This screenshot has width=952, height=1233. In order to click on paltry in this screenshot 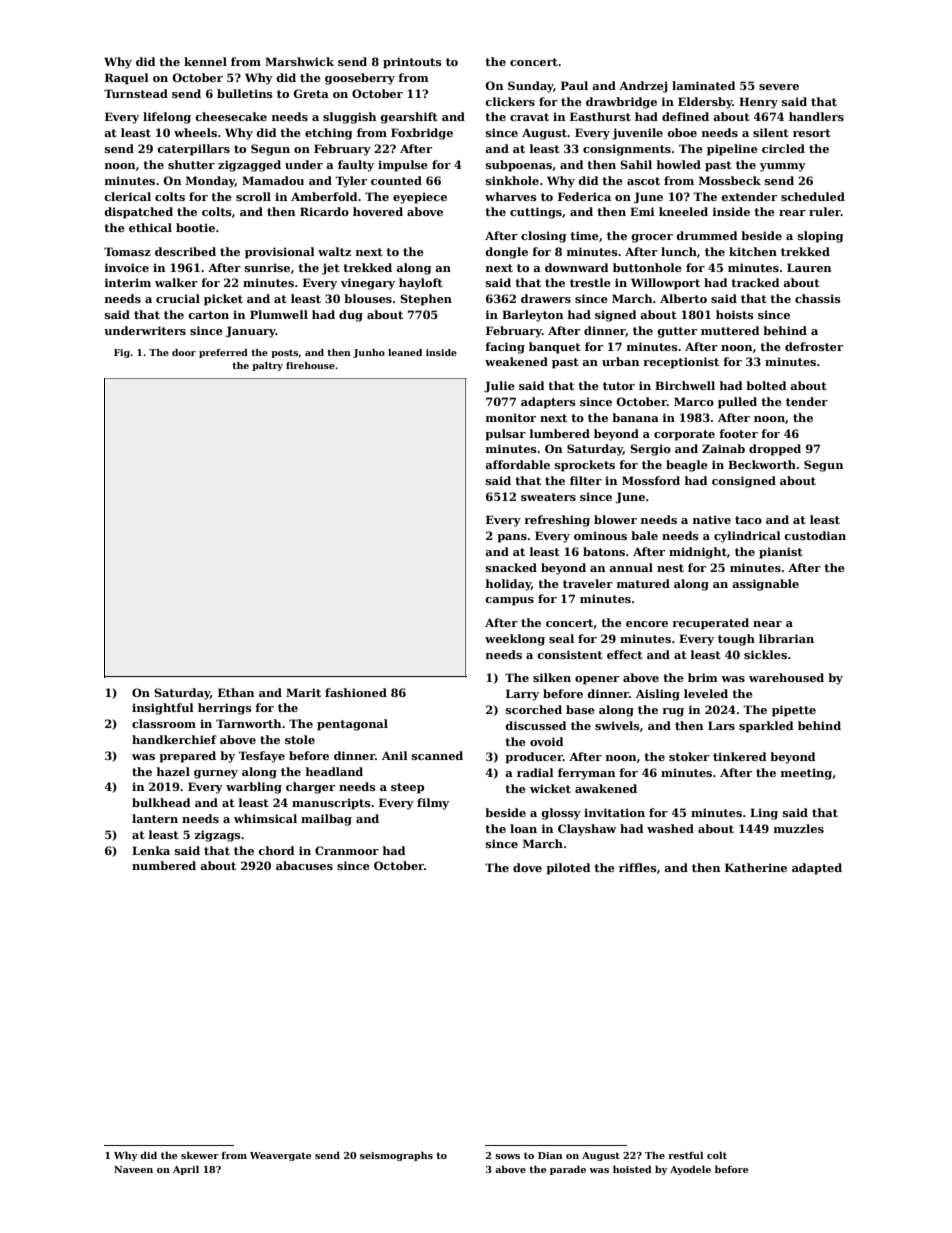, I will do `click(267, 366)`.
